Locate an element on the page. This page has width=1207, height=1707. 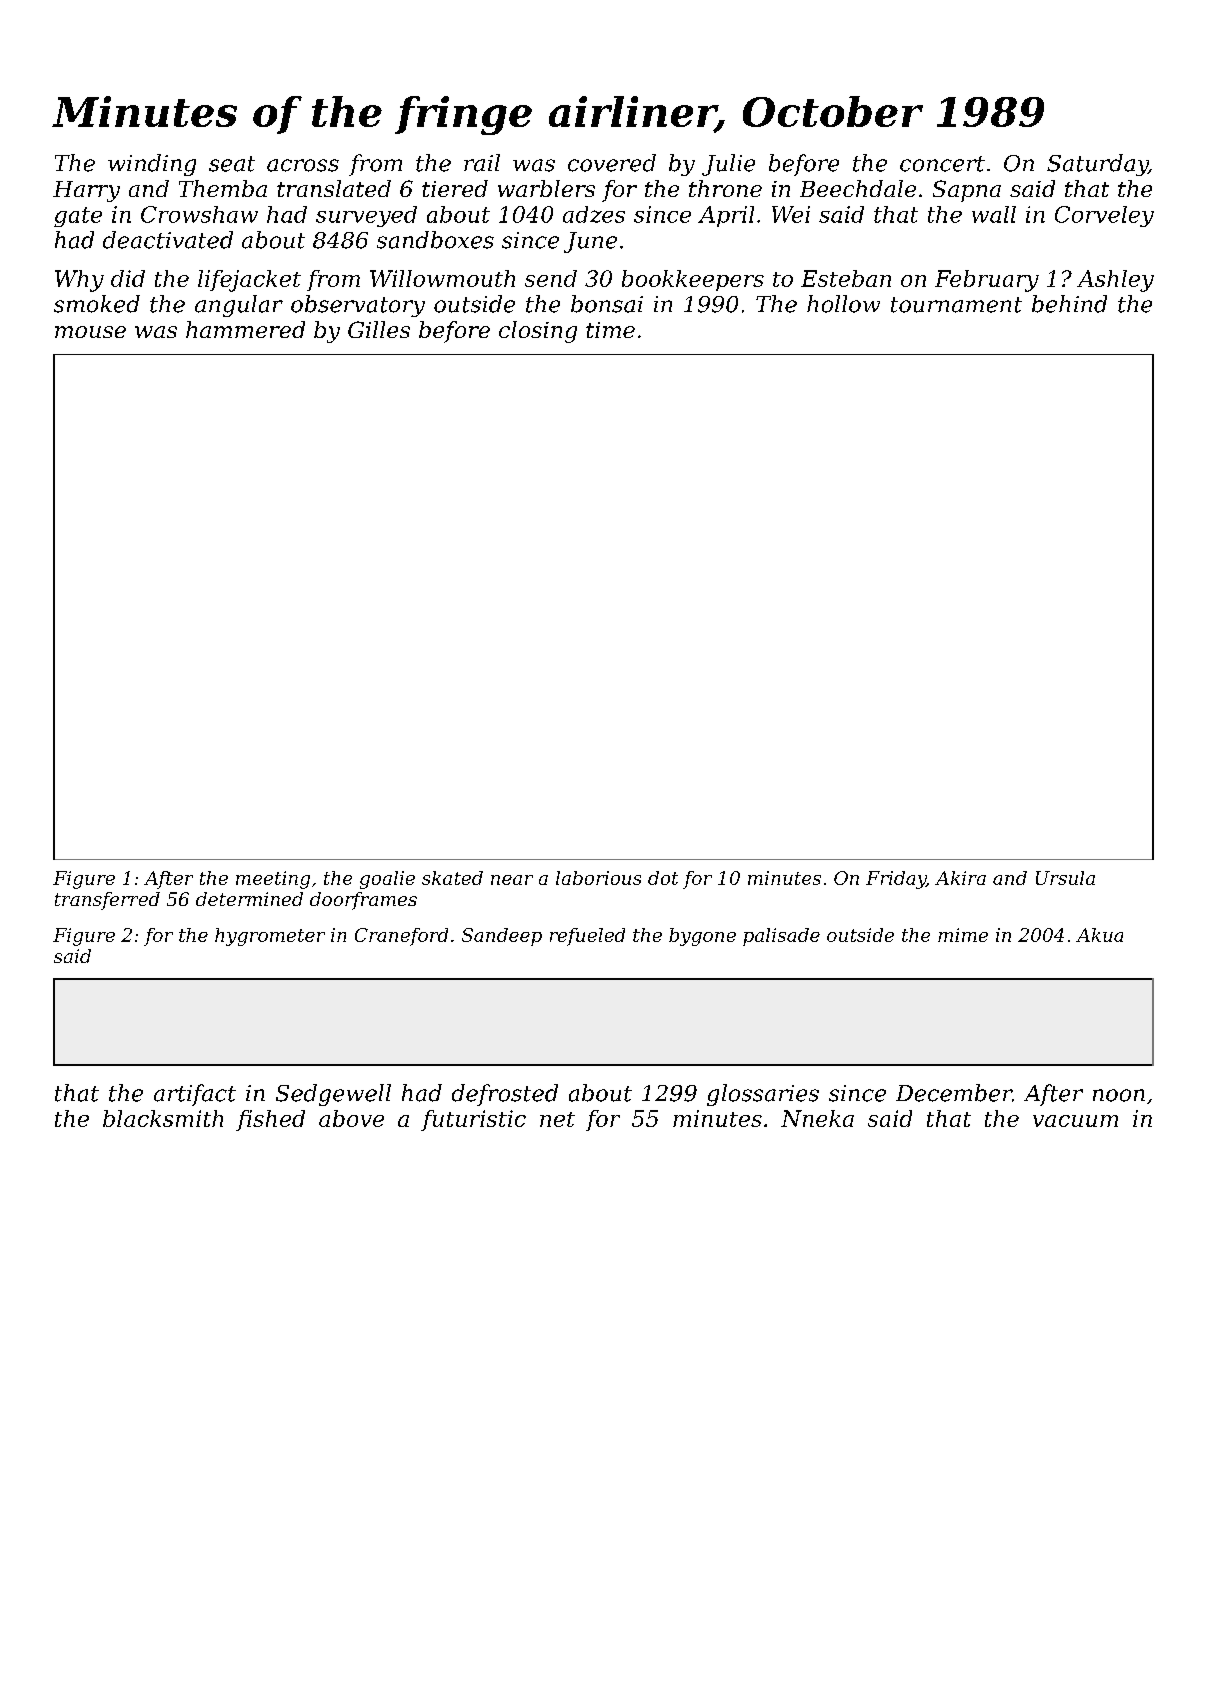
deactivated is located at coordinates (168, 240).
